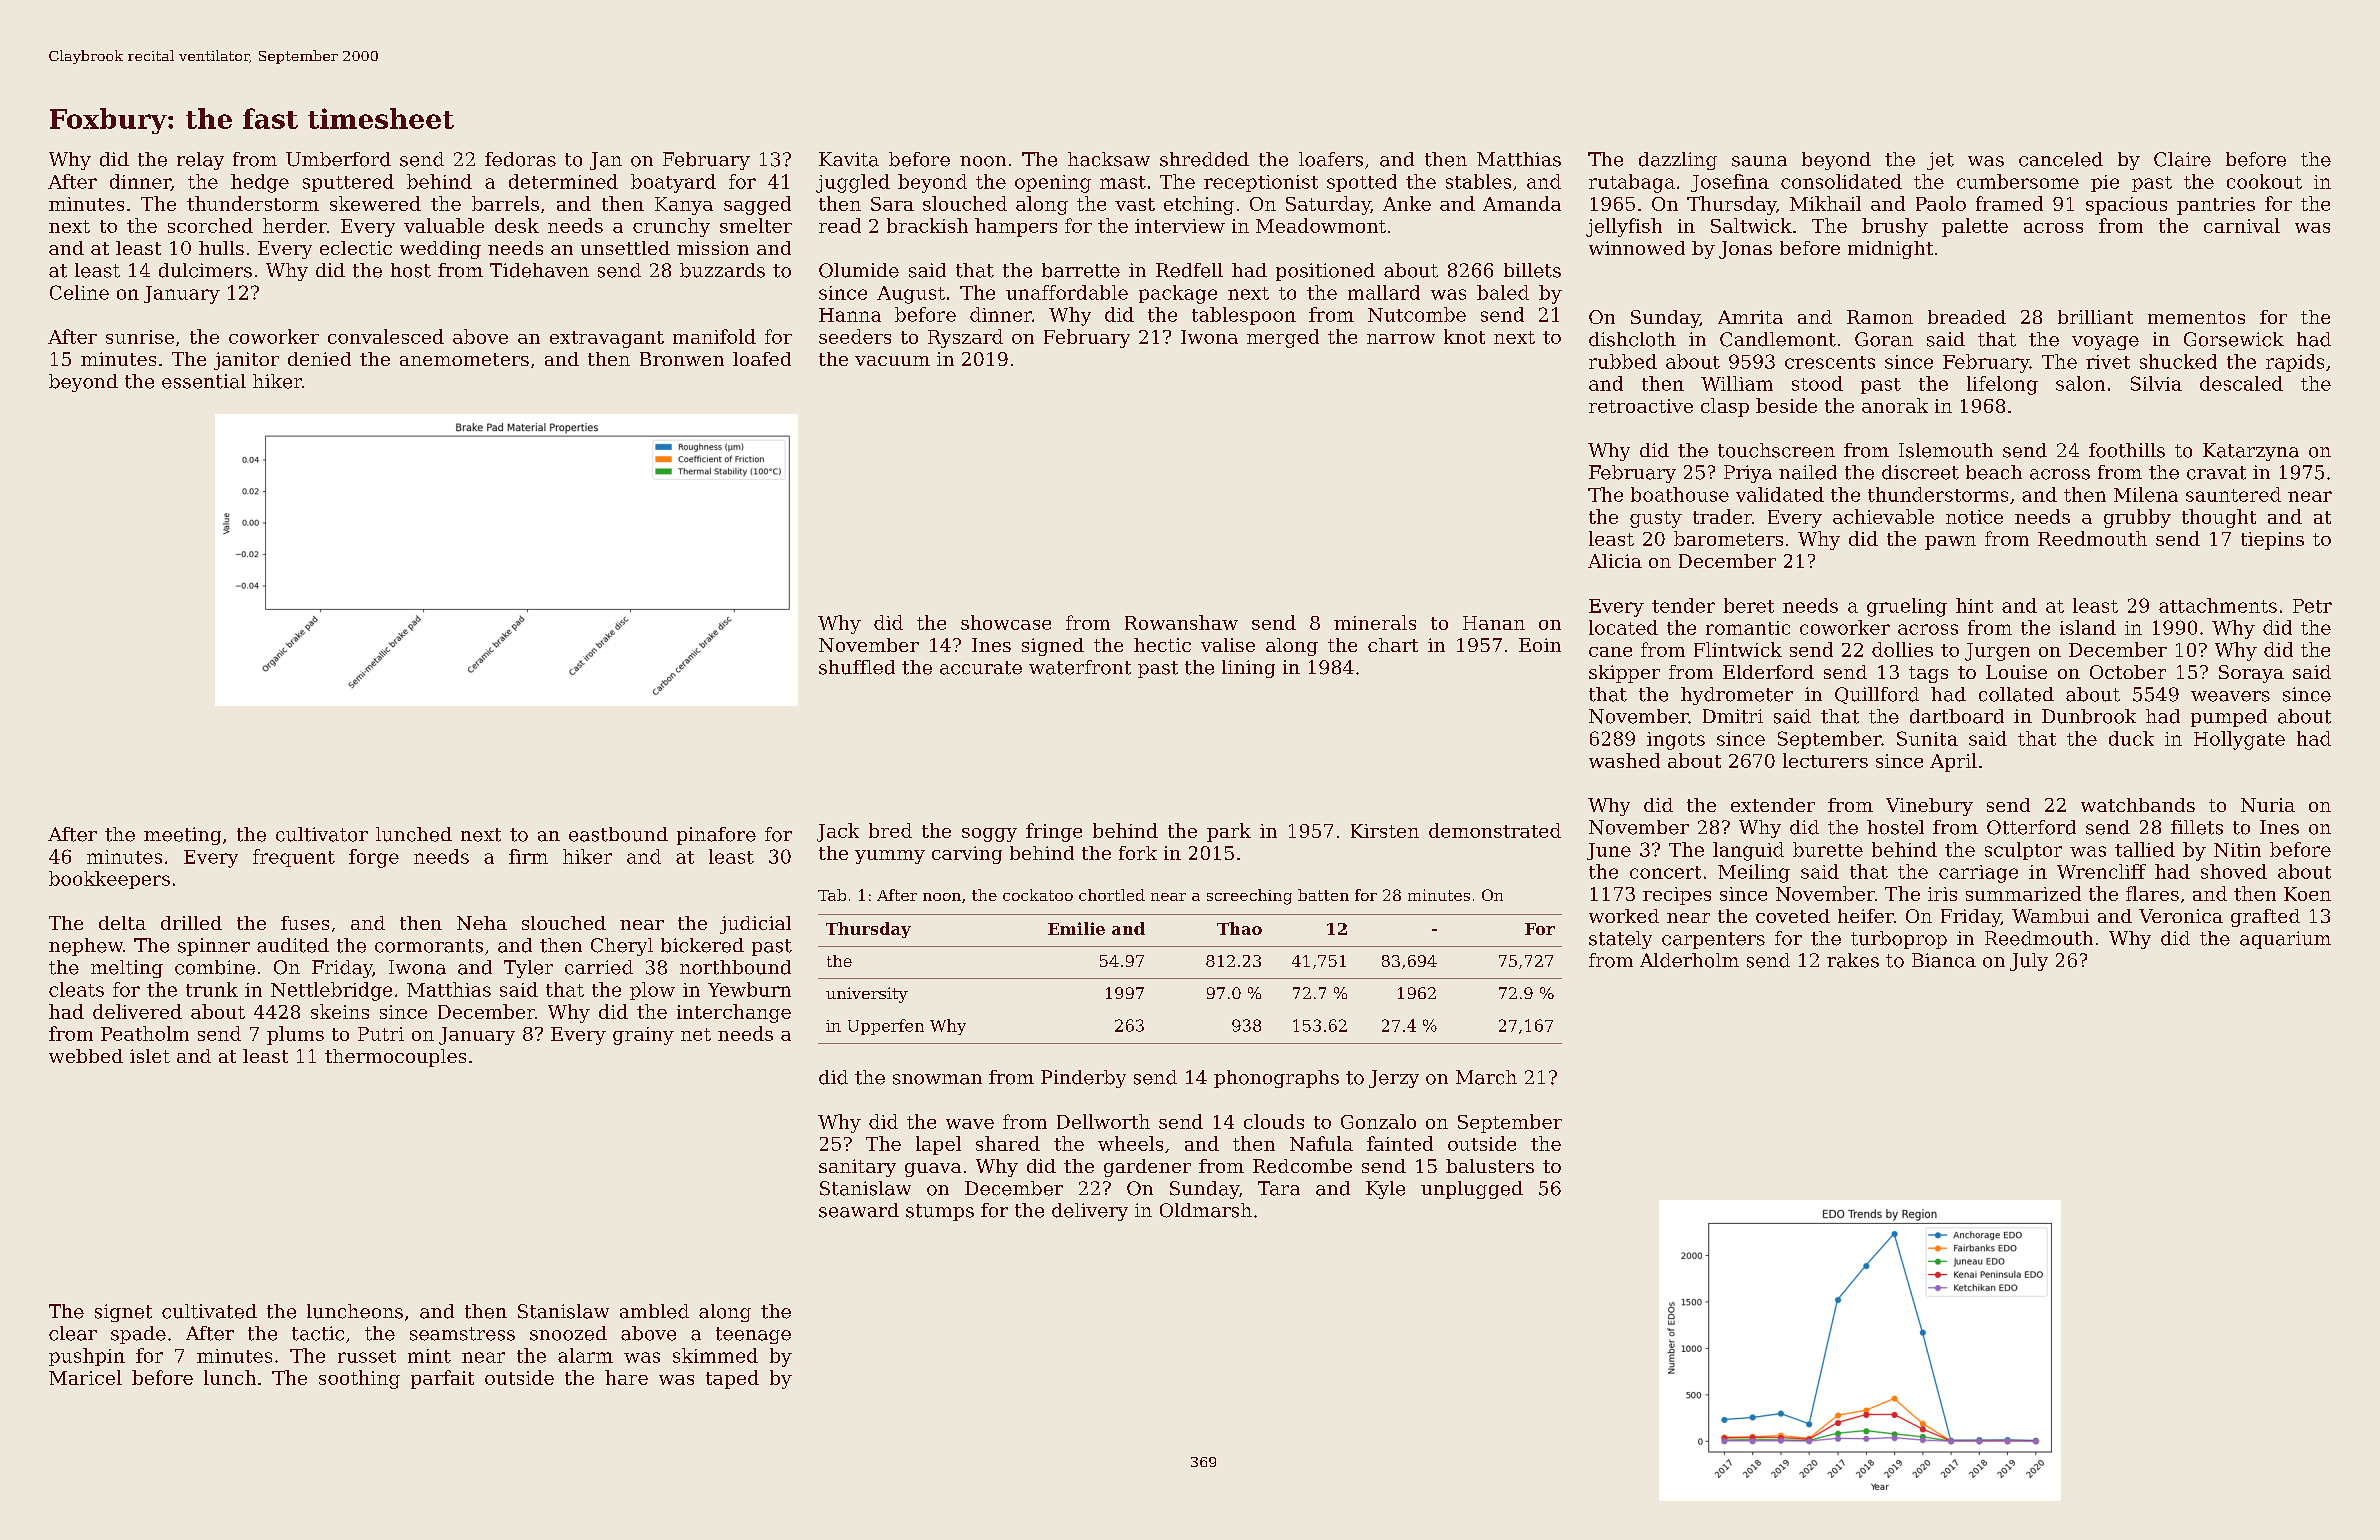 This document has width=2380, height=1540. What do you see at coordinates (940, 1212) in the document?
I see `stumps` at bounding box center [940, 1212].
